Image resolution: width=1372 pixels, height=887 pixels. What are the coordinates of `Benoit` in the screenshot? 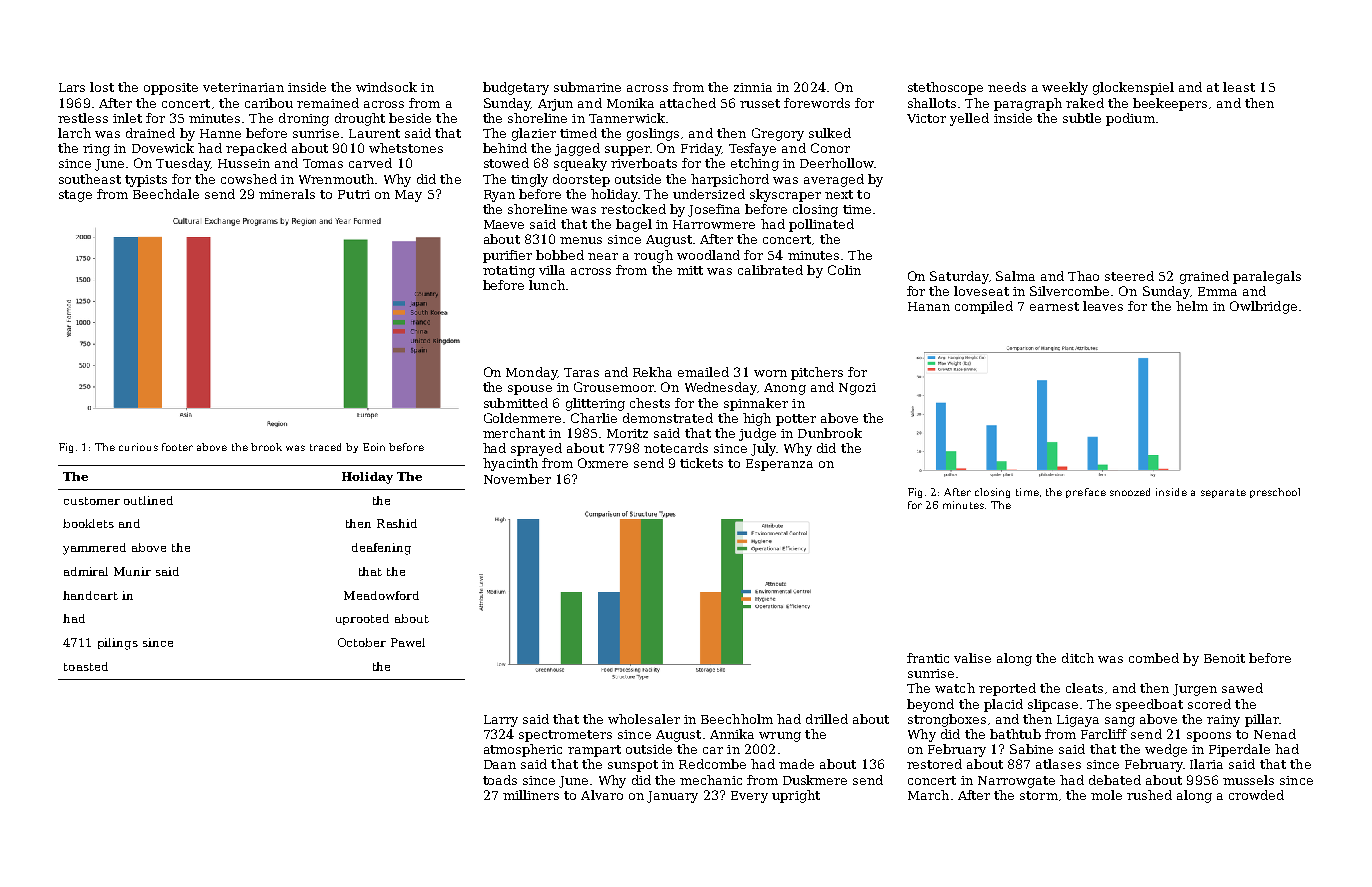 It's located at (1224, 658).
